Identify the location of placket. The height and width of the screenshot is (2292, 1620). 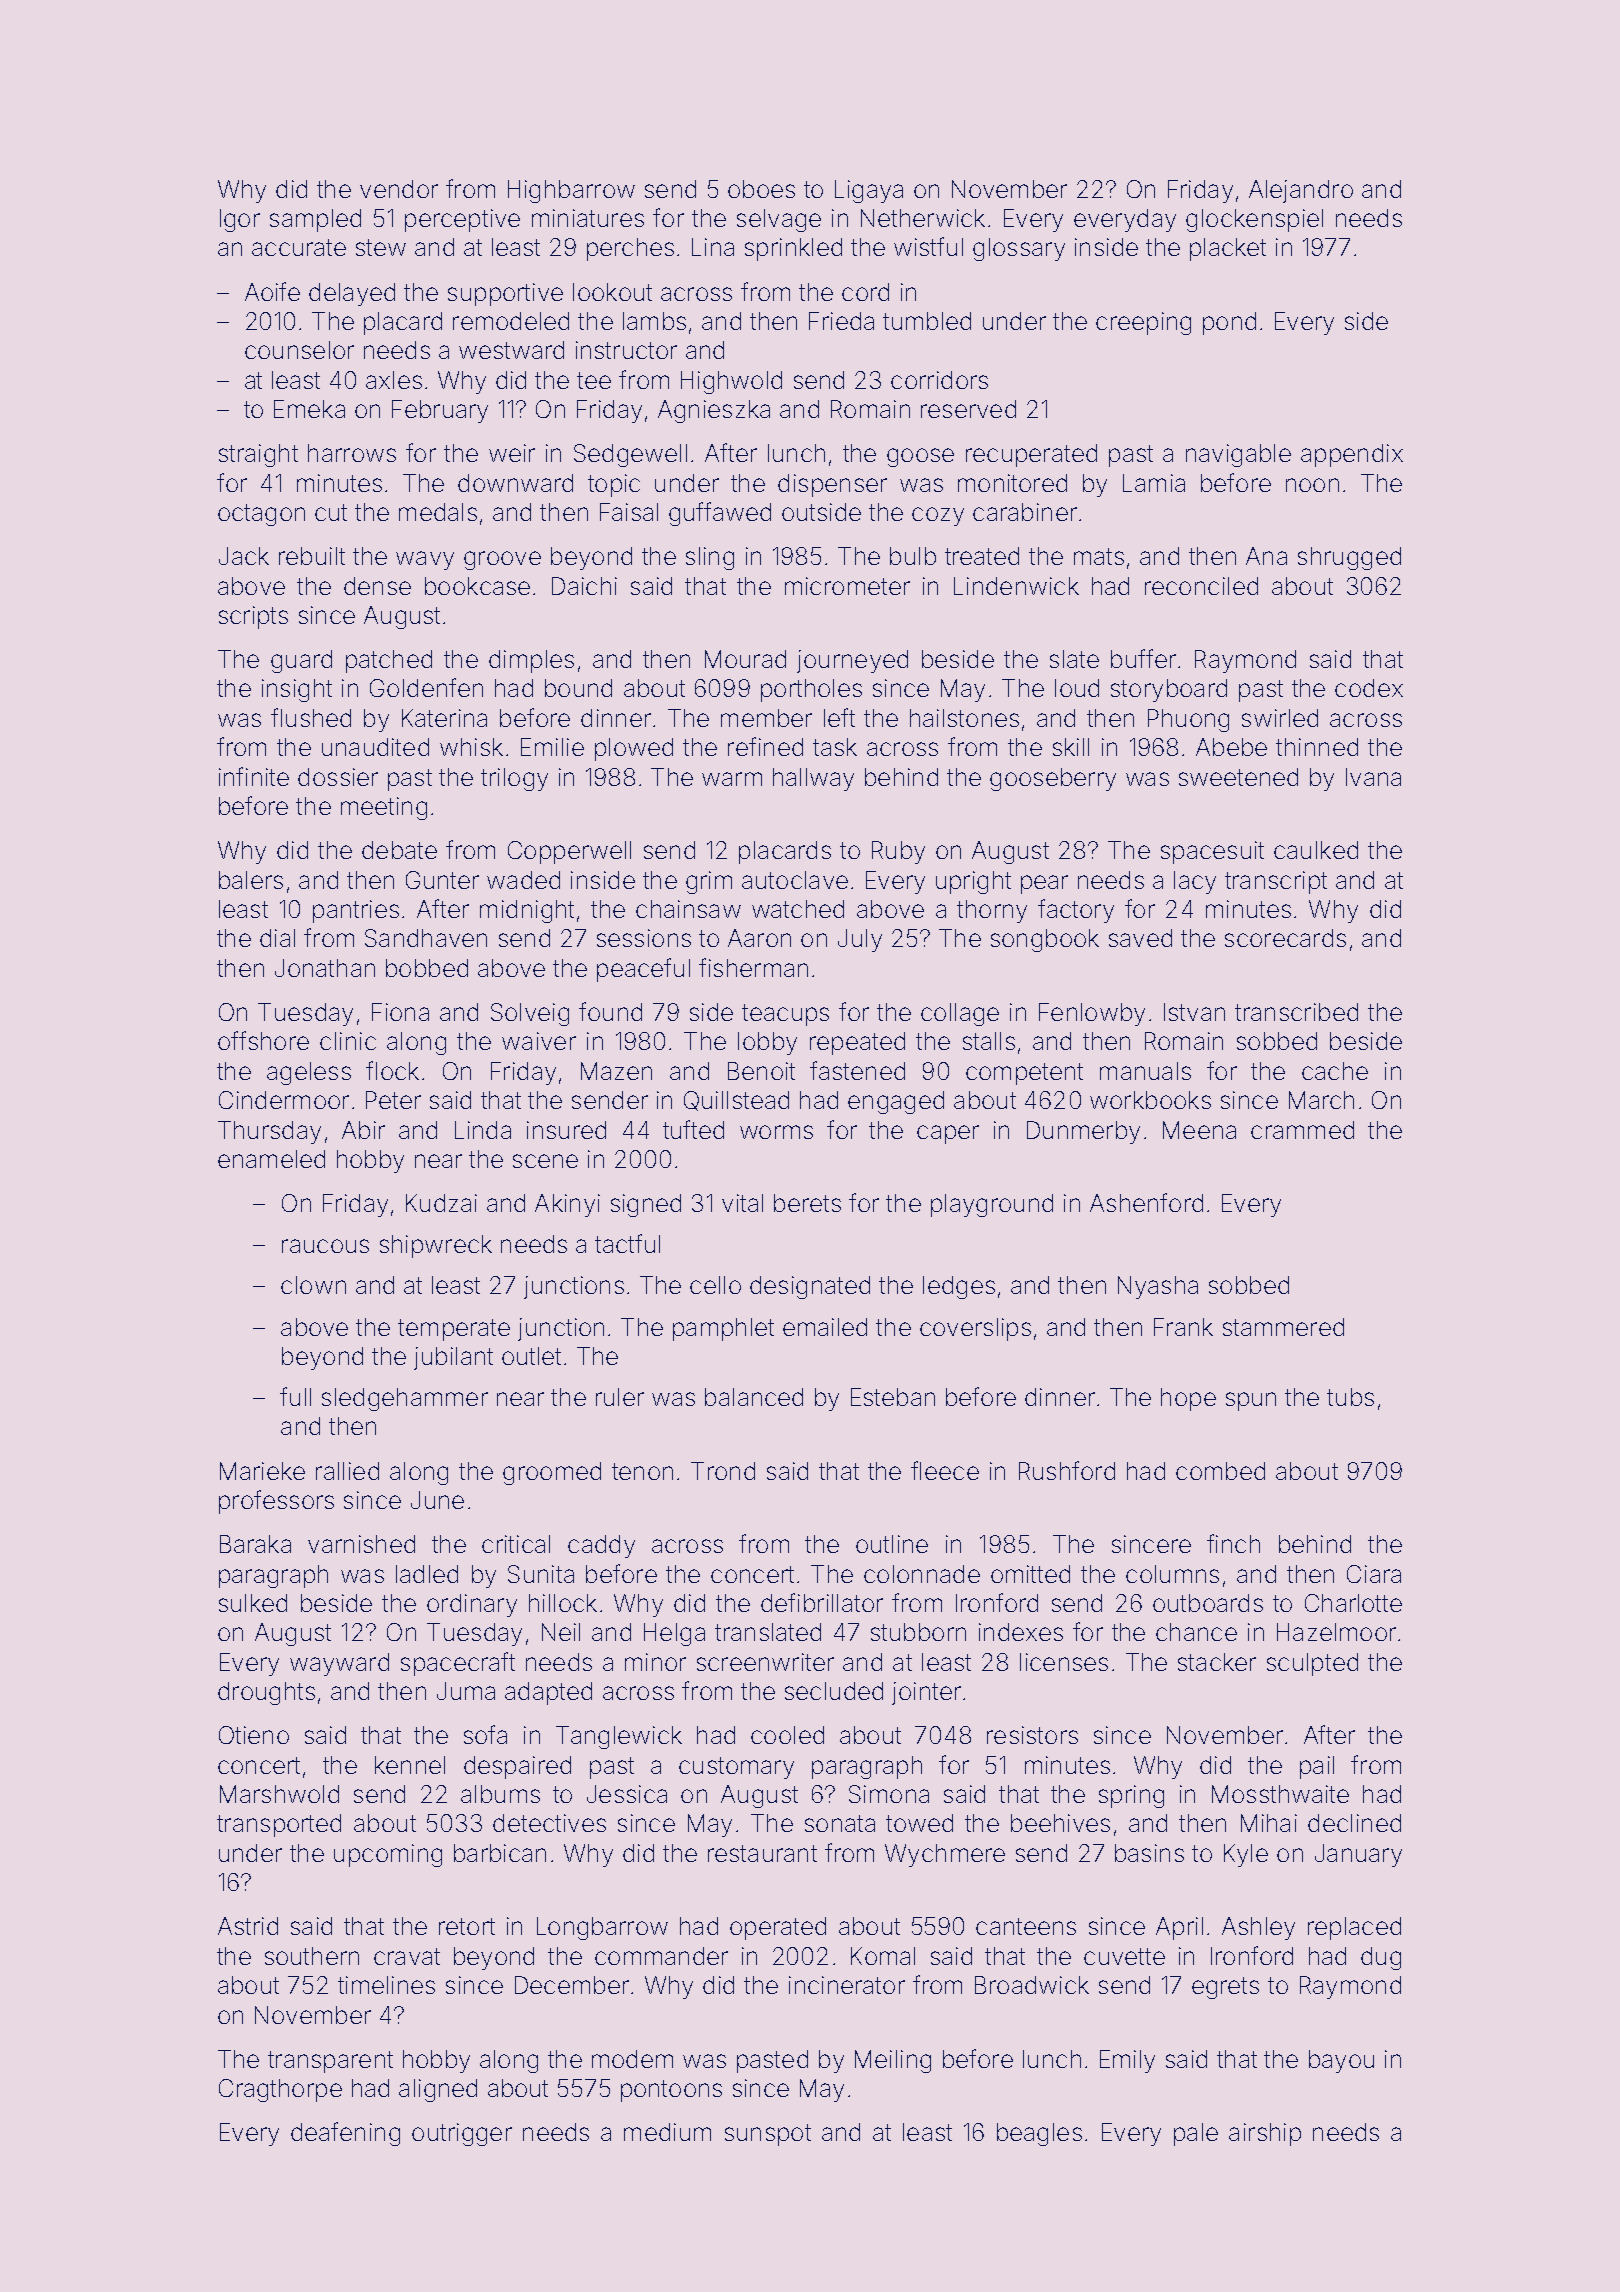
(1228, 249).
